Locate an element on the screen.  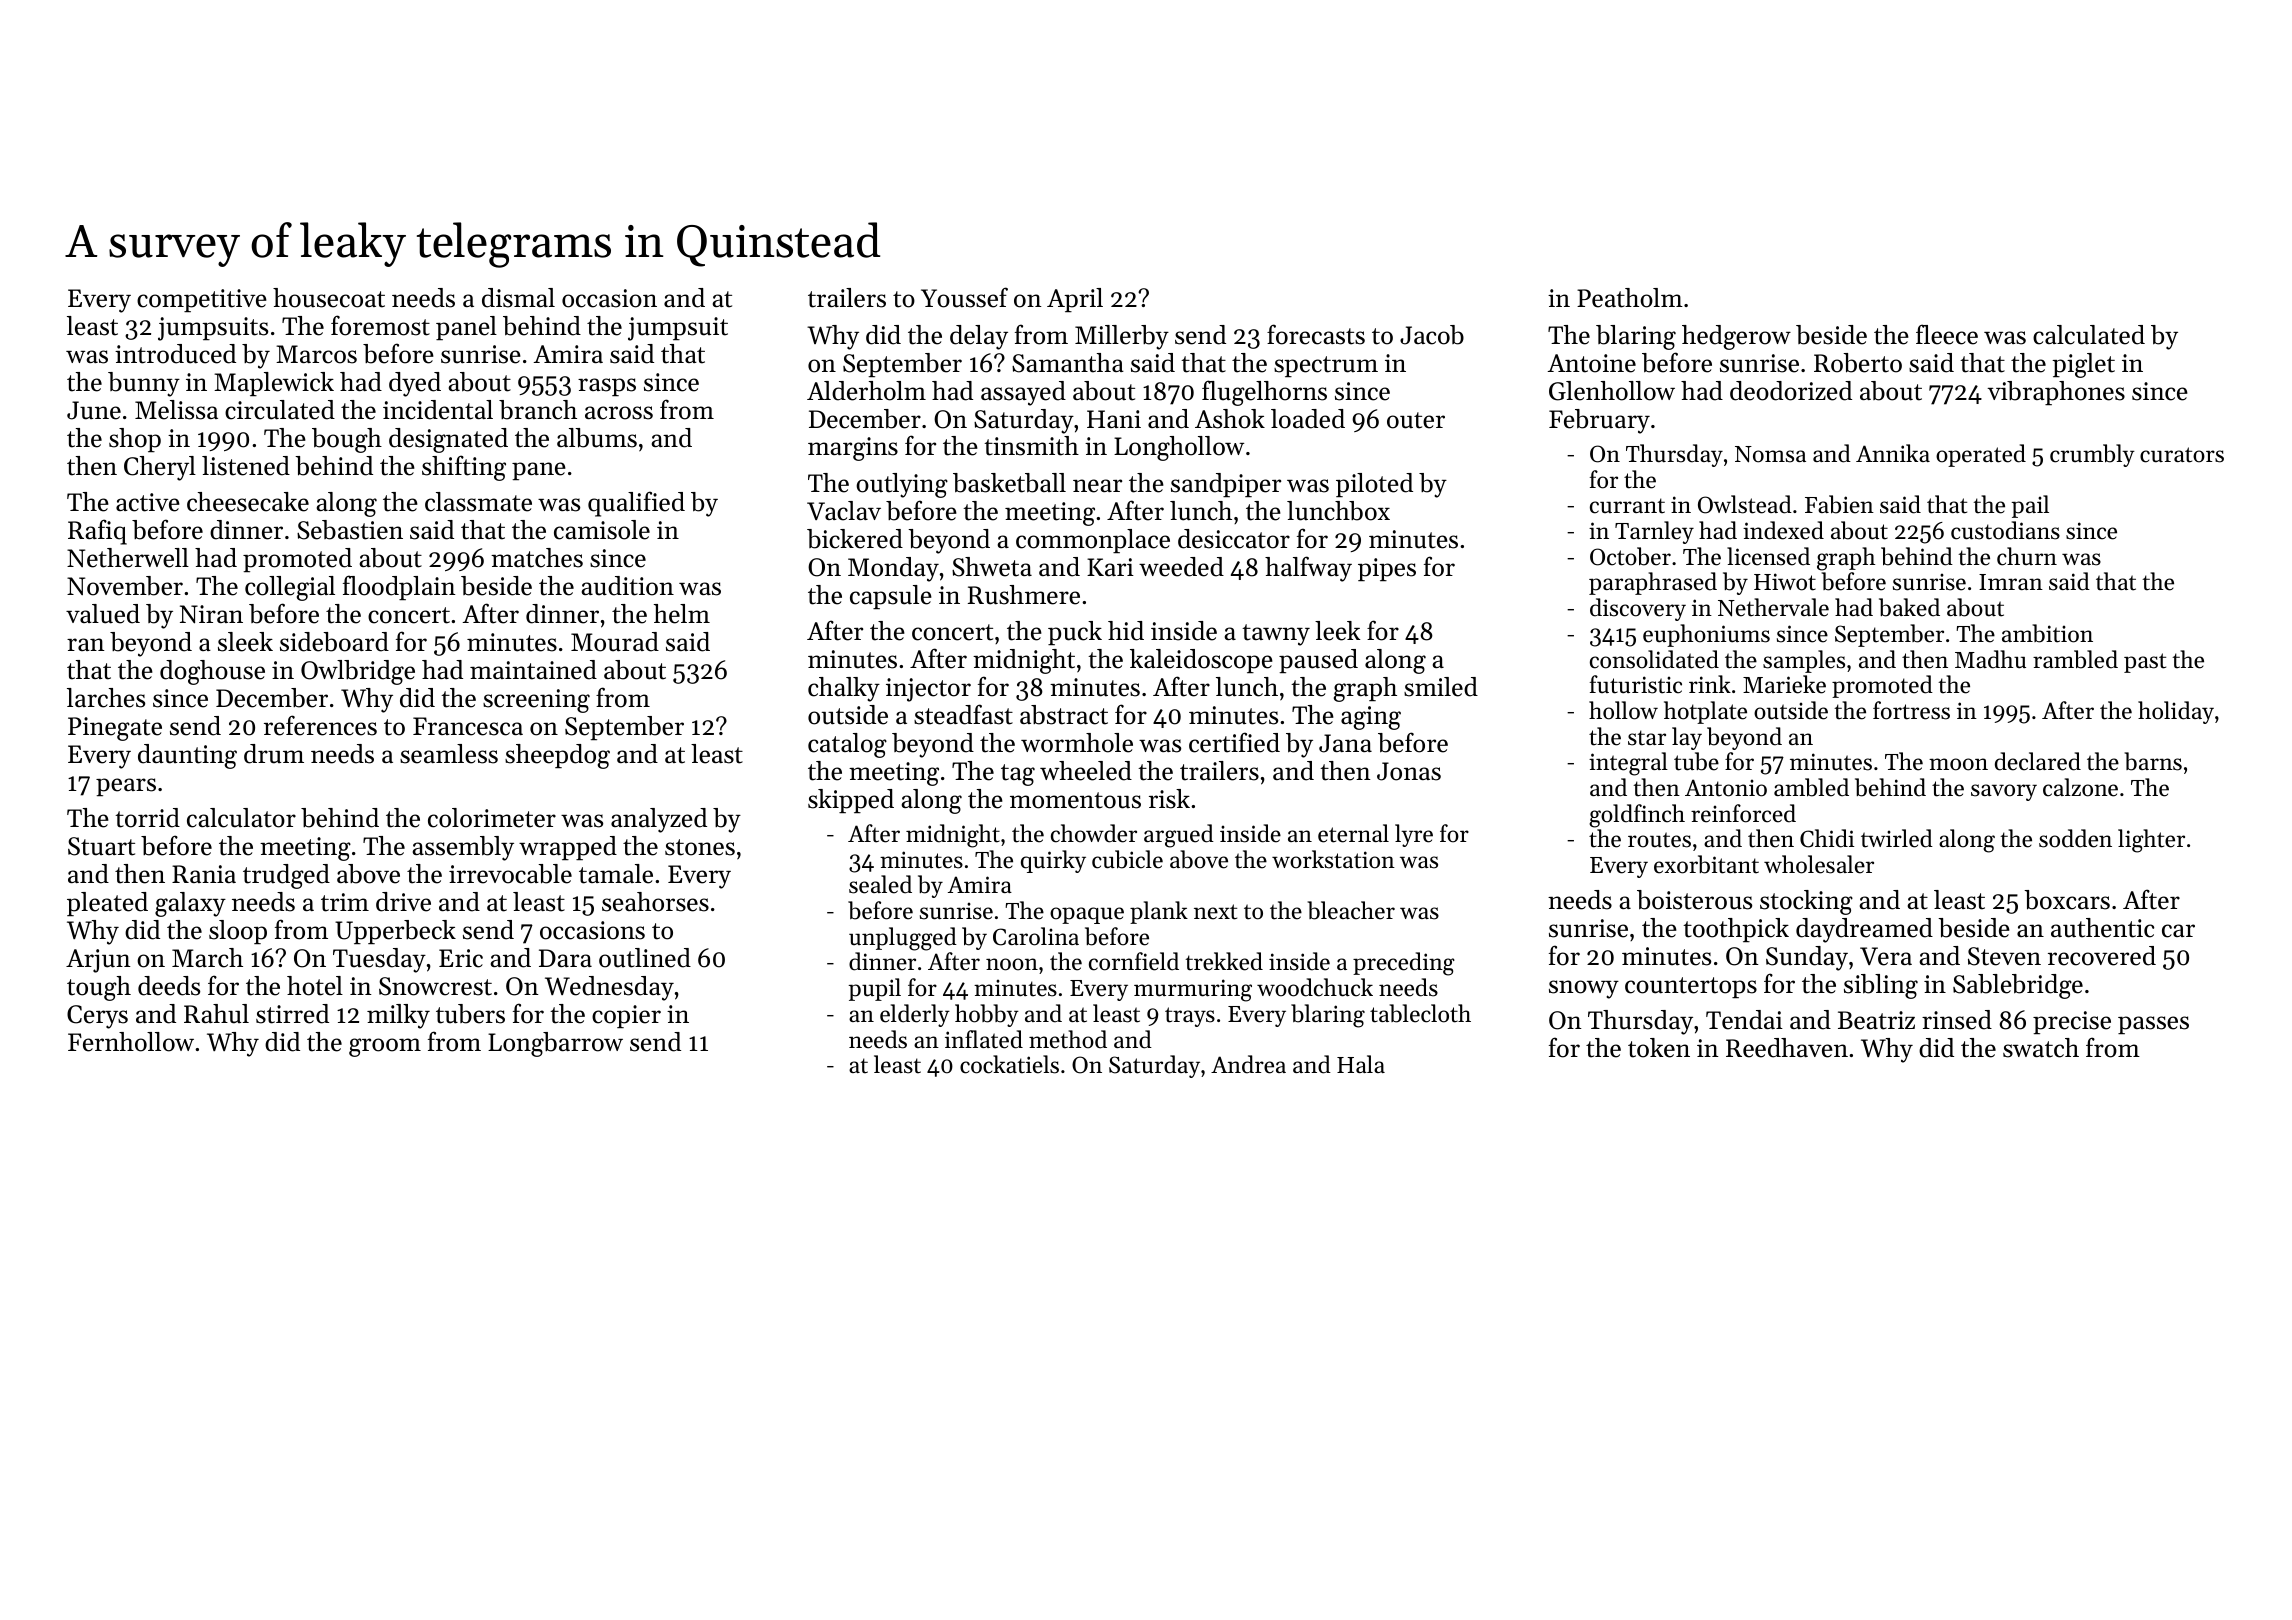
albums is located at coordinates (597, 438).
